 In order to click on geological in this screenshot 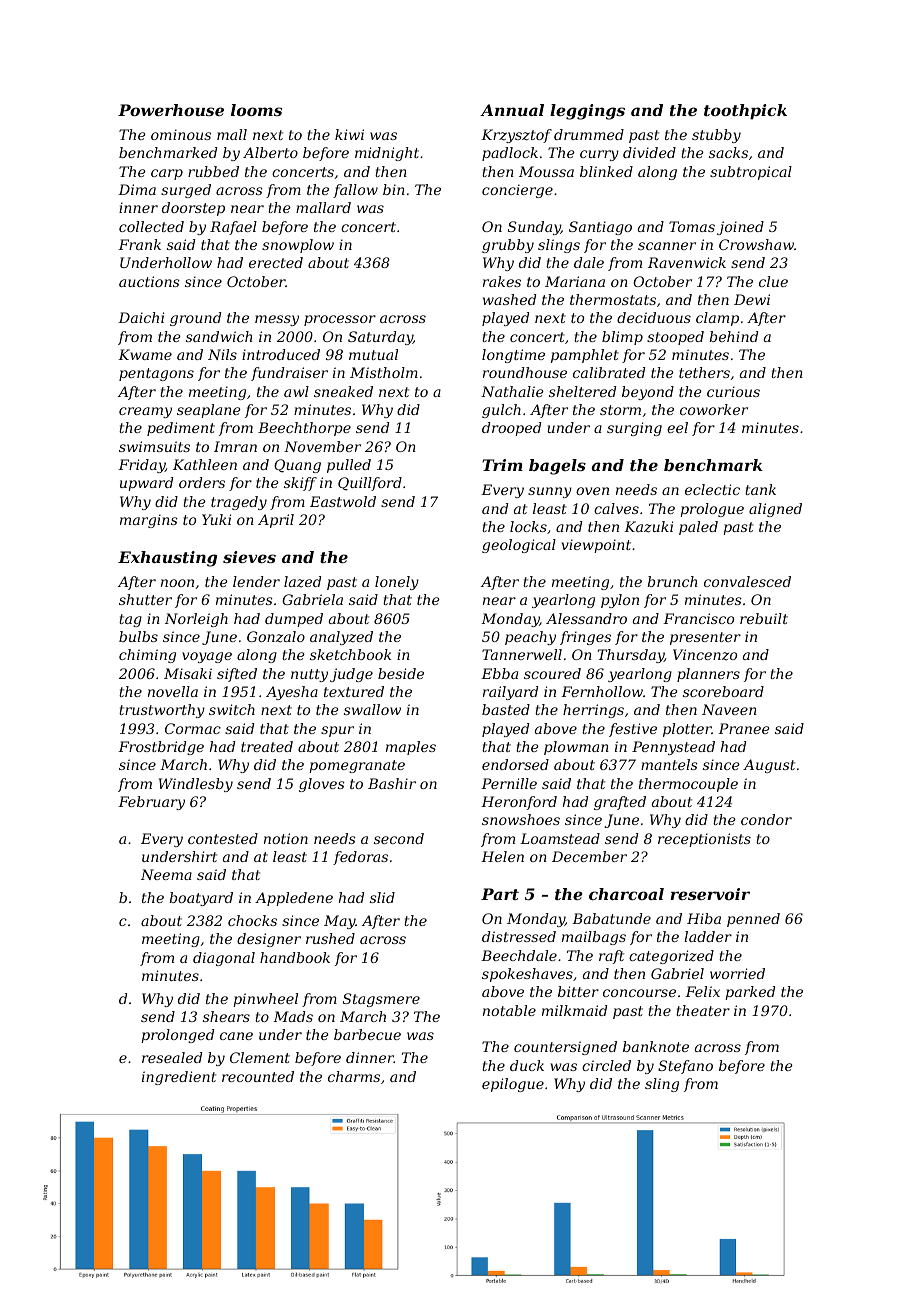, I will do `click(519, 546)`.
